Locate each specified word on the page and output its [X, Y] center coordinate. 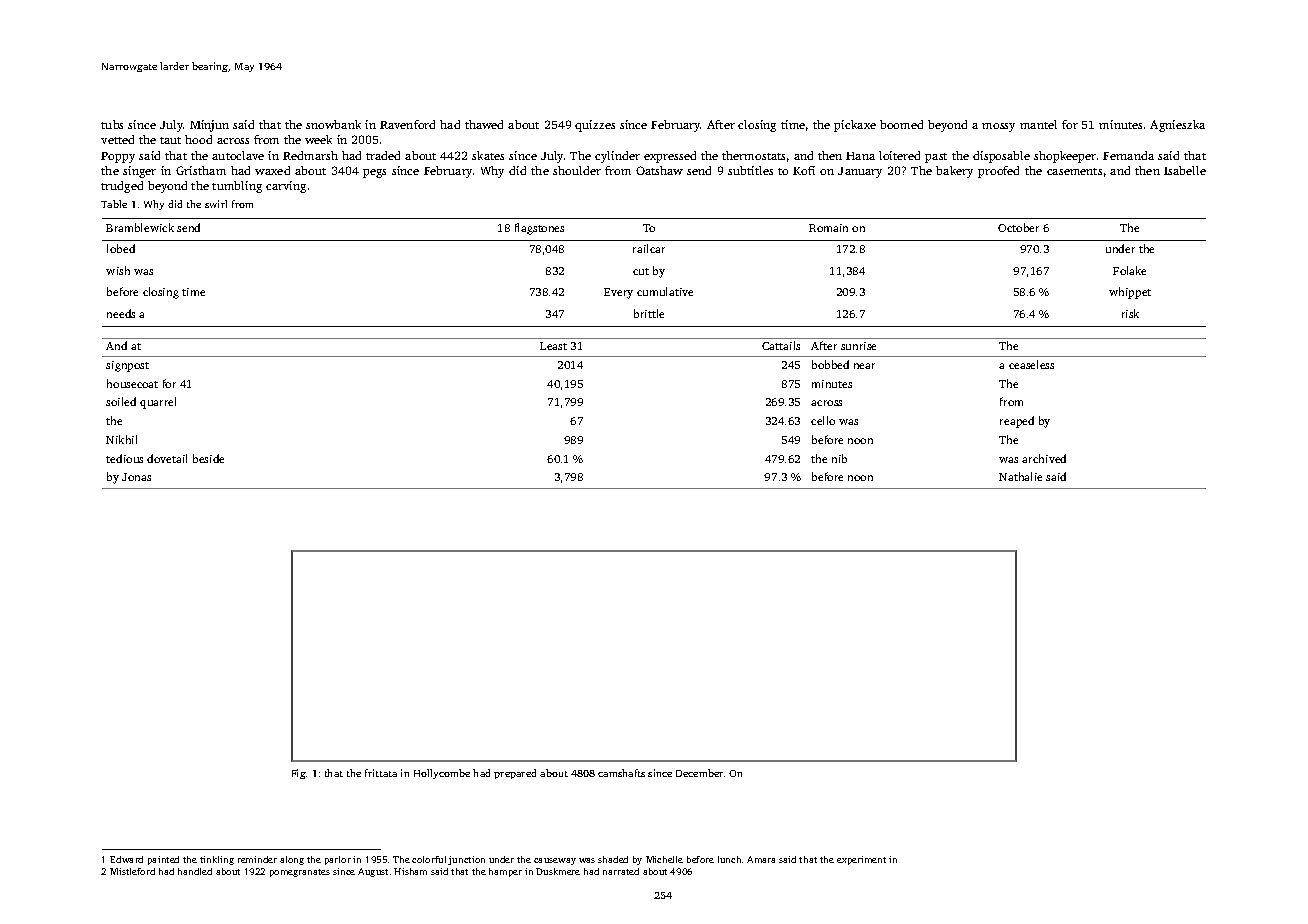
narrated [621, 871]
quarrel [158, 403]
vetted [117, 139]
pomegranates [300, 873]
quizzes [595, 126]
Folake [1129, 270]
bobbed [830, 364]
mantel [1038, 124]
